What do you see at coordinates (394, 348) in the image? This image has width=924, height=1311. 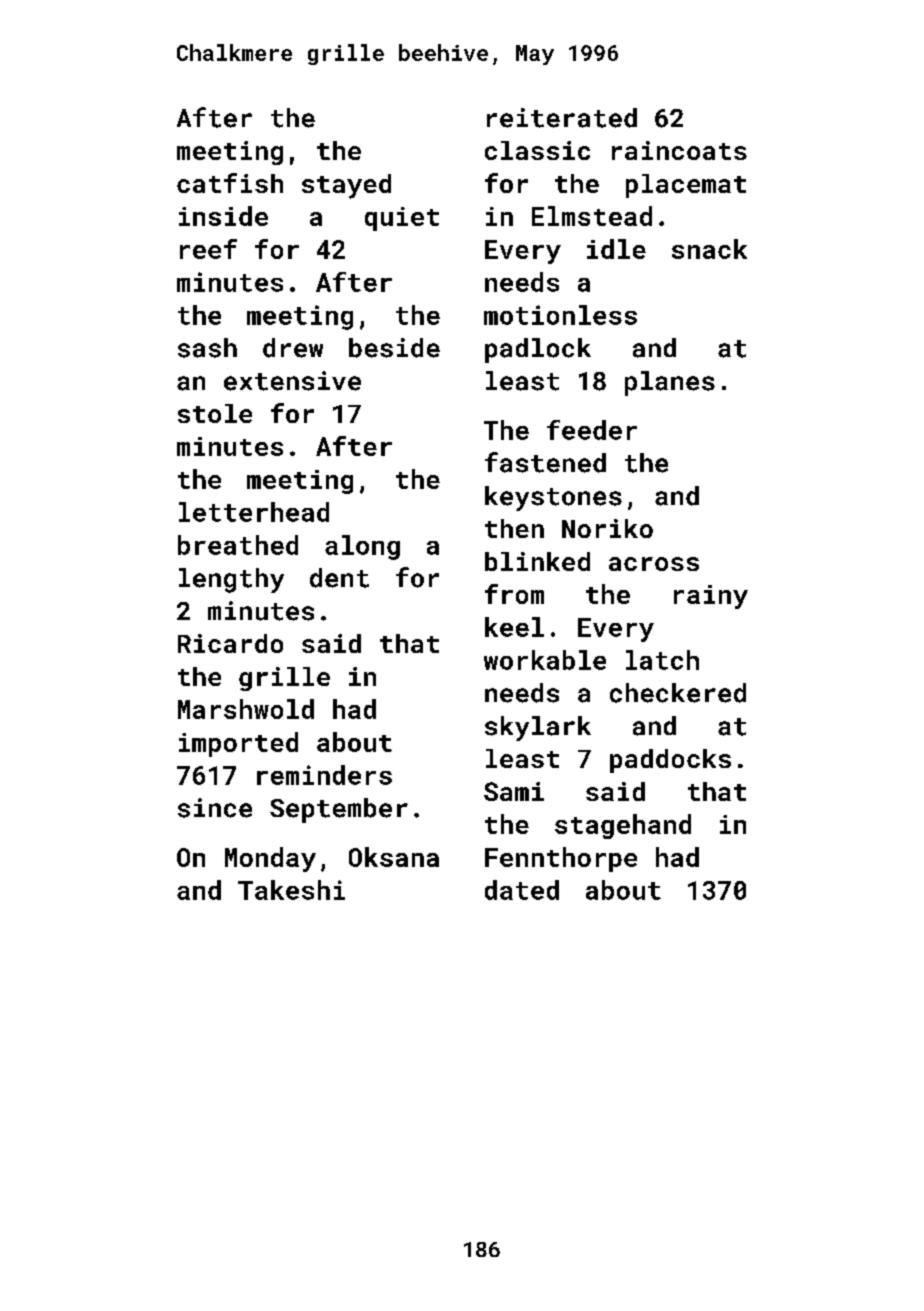 I see `beside` at bounding box center [394, 348].
